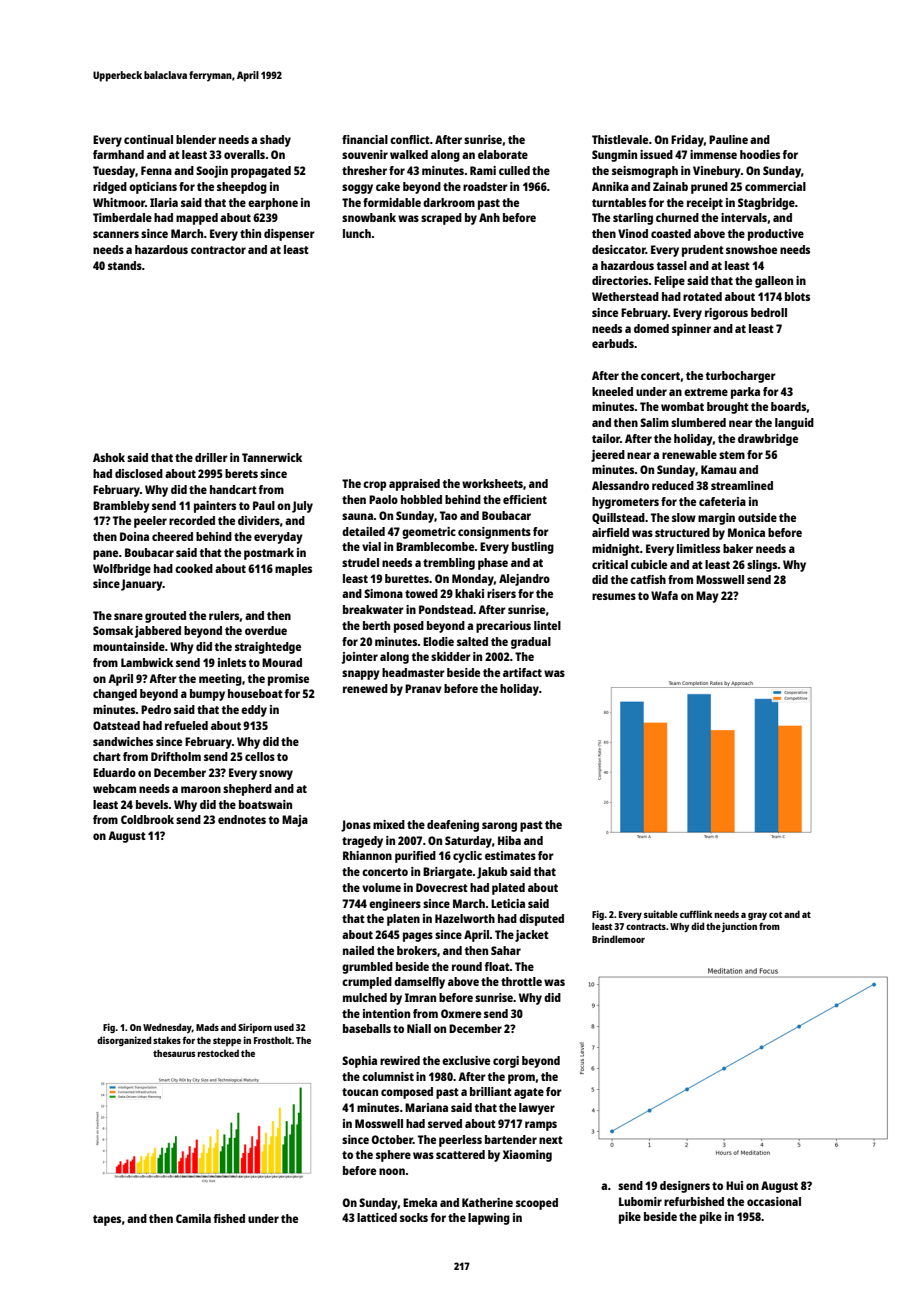  I want to click on tapes, so click(107, 1220).
